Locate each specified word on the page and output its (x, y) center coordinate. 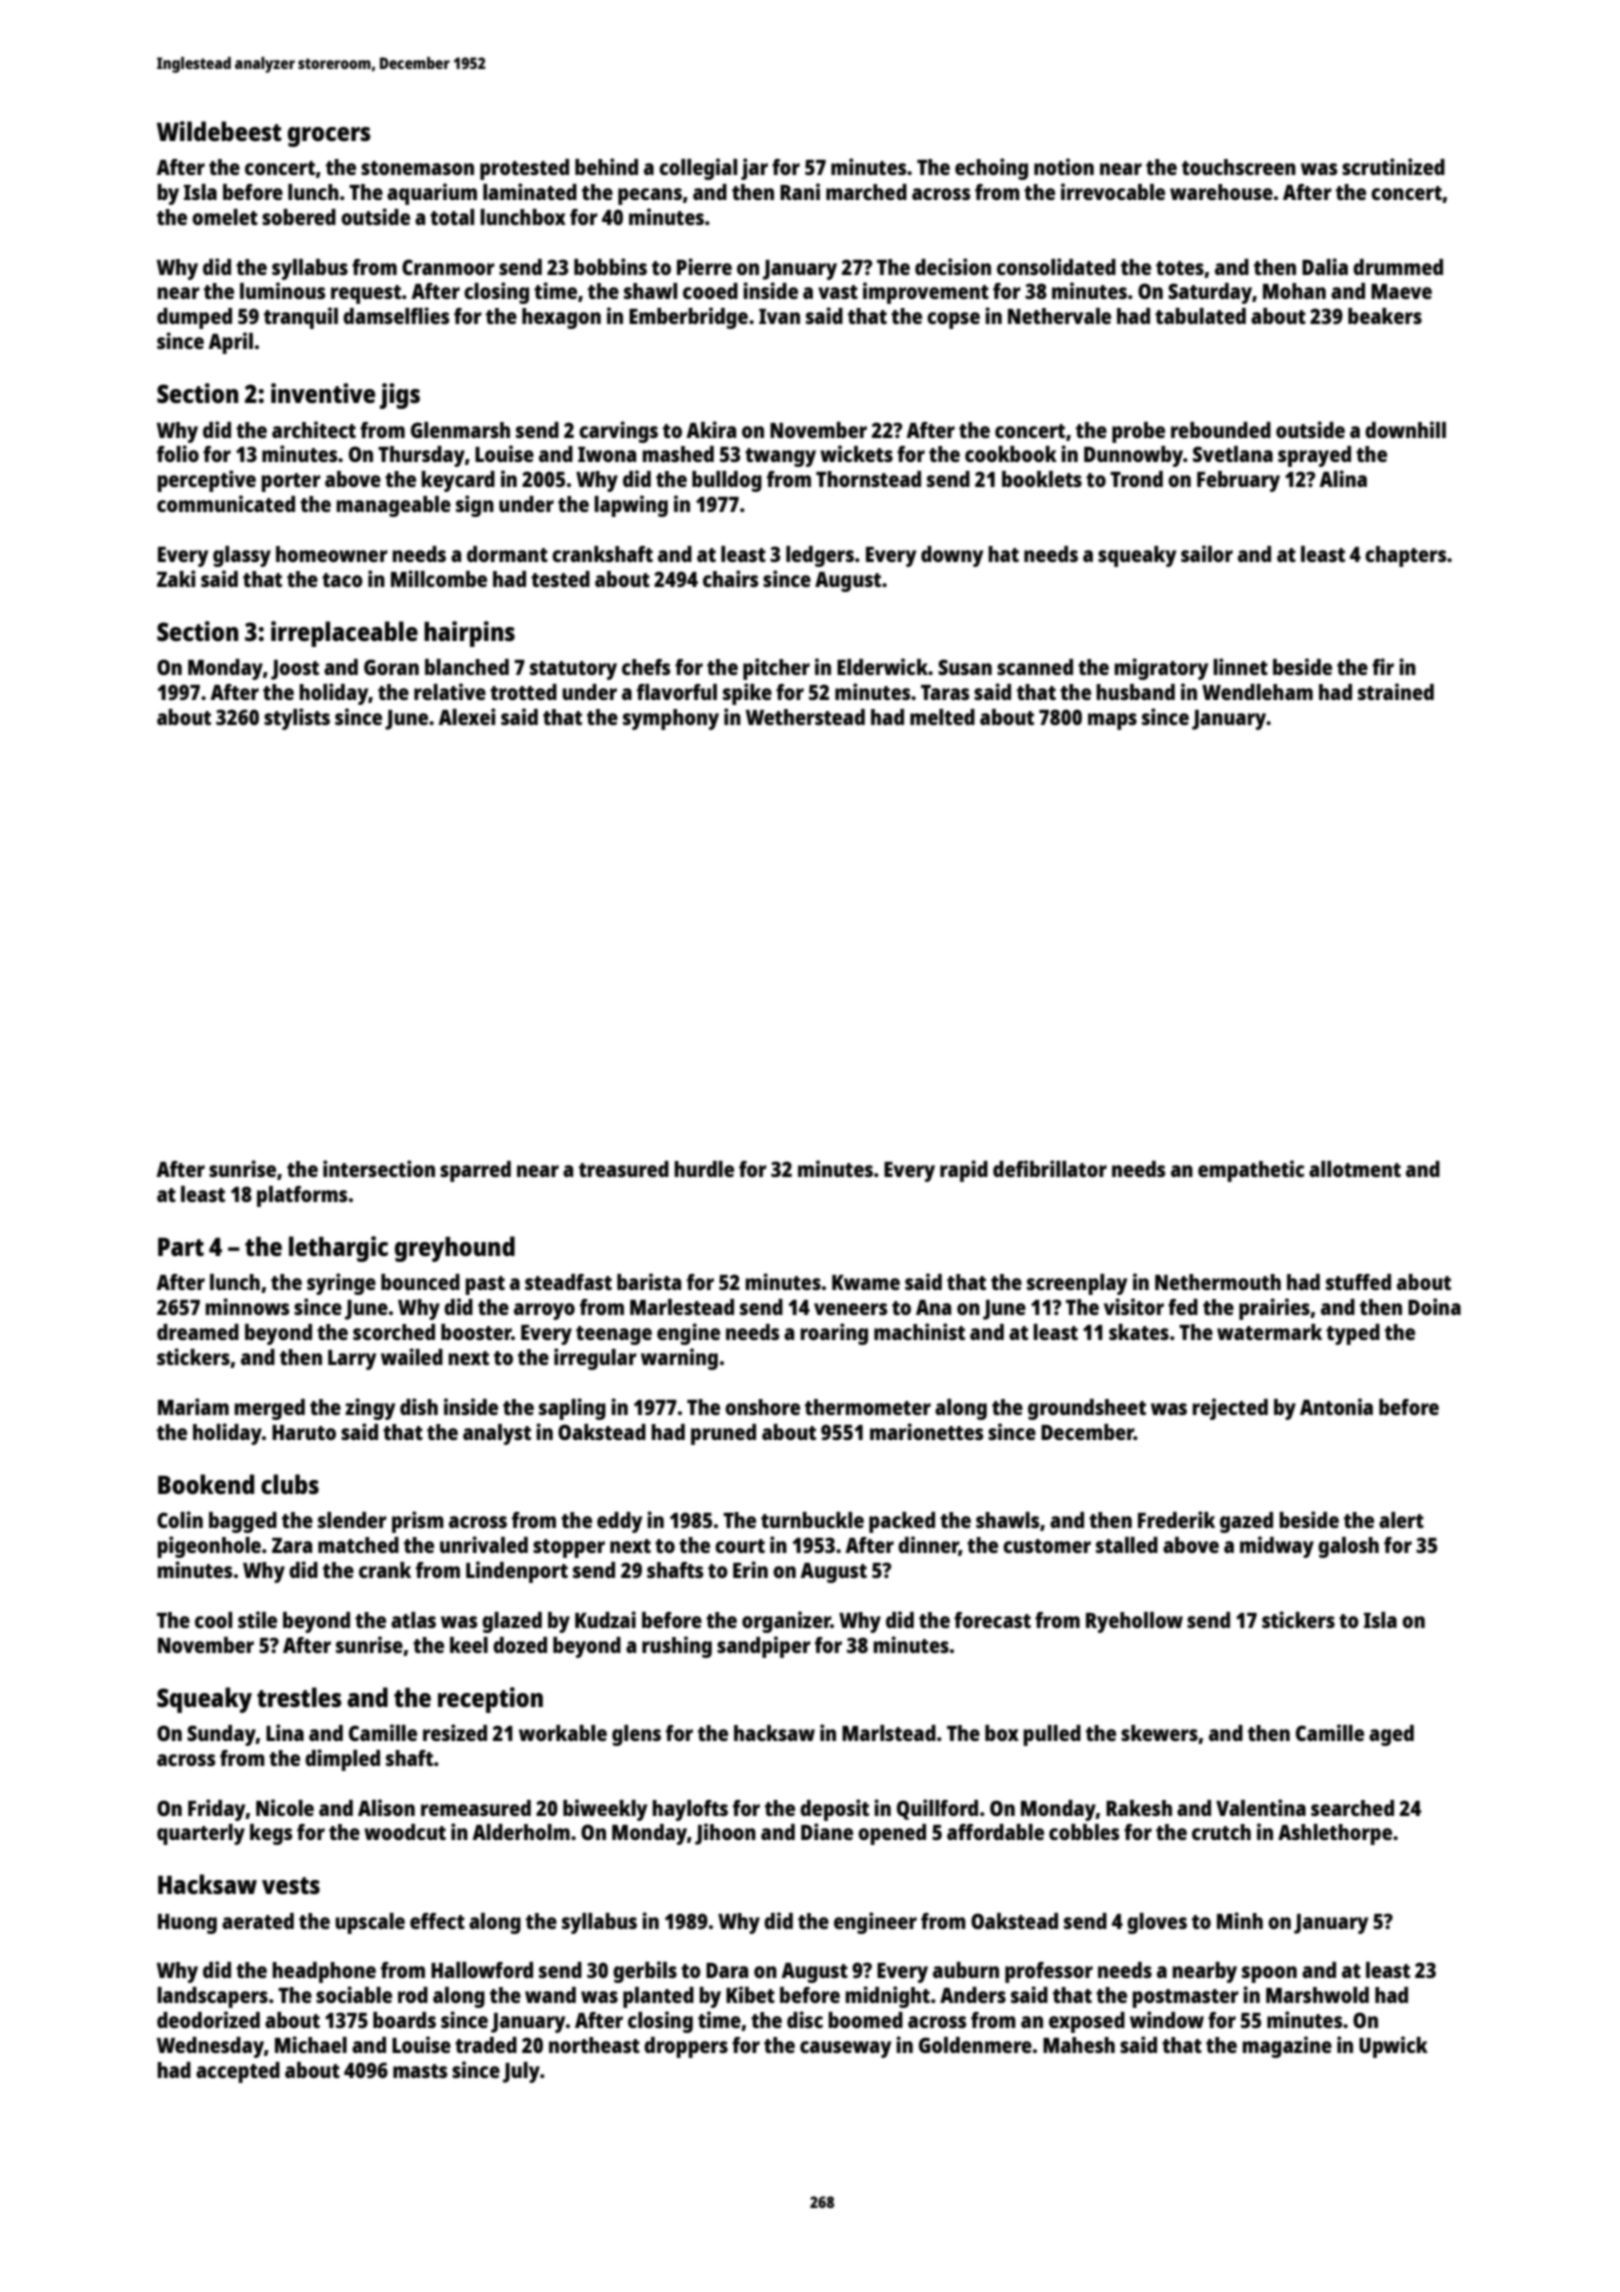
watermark (1269, 1332)
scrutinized (1393, 166)
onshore (762, 1407)
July (521, 2072)
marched (866, 192)
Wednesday (210, 2047)
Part (181, 1247)
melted (942, 717)
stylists (297, 719)
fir (1383, 666)
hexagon (561, 318)
